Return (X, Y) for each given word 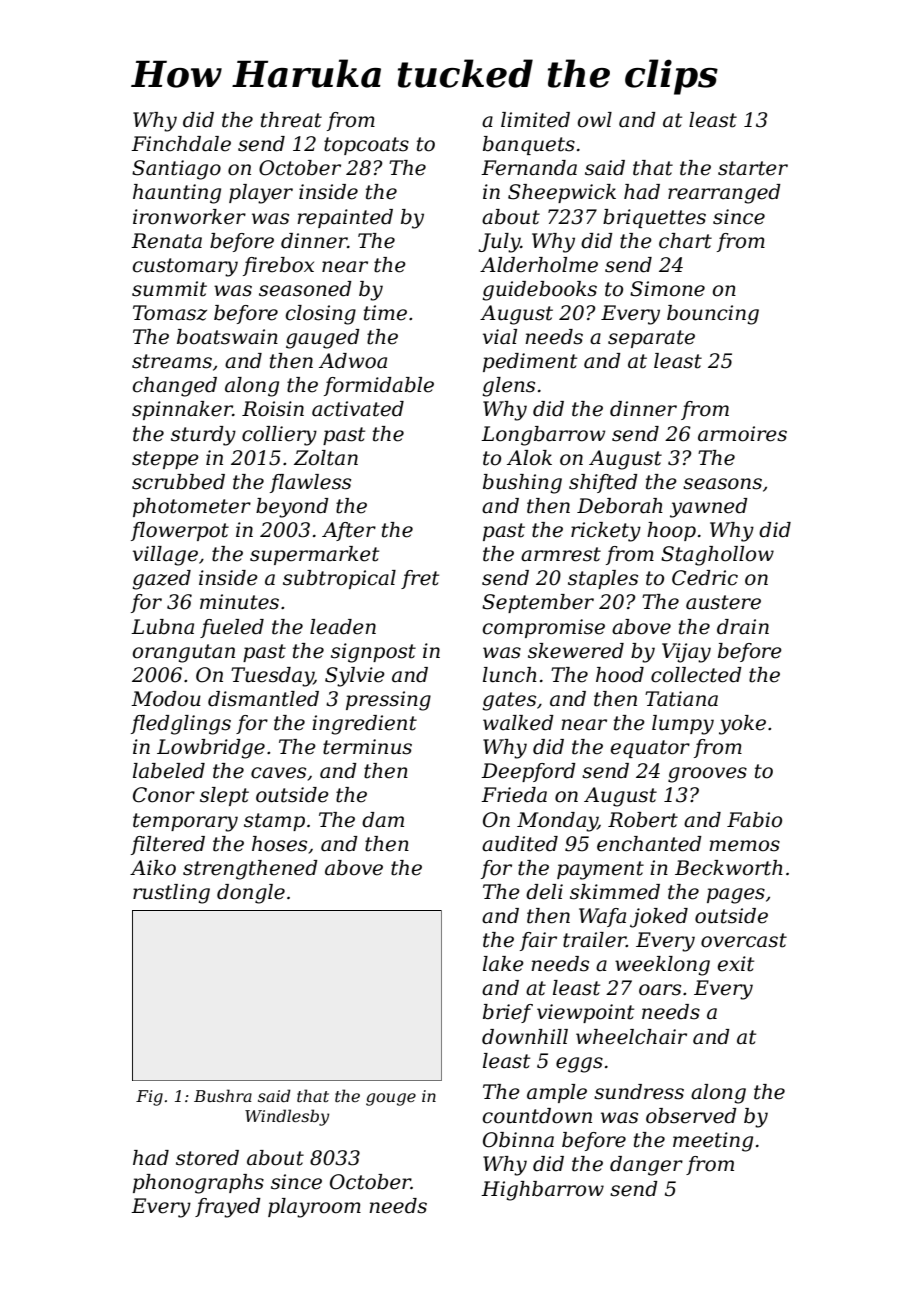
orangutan (184, 653)
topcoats (366, 146)
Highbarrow (542, 1191)
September (538, 603)
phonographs (198, 1184)
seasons (722, 484)
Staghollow (717, 556)
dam (383, 820)
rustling (171, 894)
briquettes (654, 218)
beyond (292, 508)
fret (420, 579)
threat (291, 120)
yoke (742, 725)
